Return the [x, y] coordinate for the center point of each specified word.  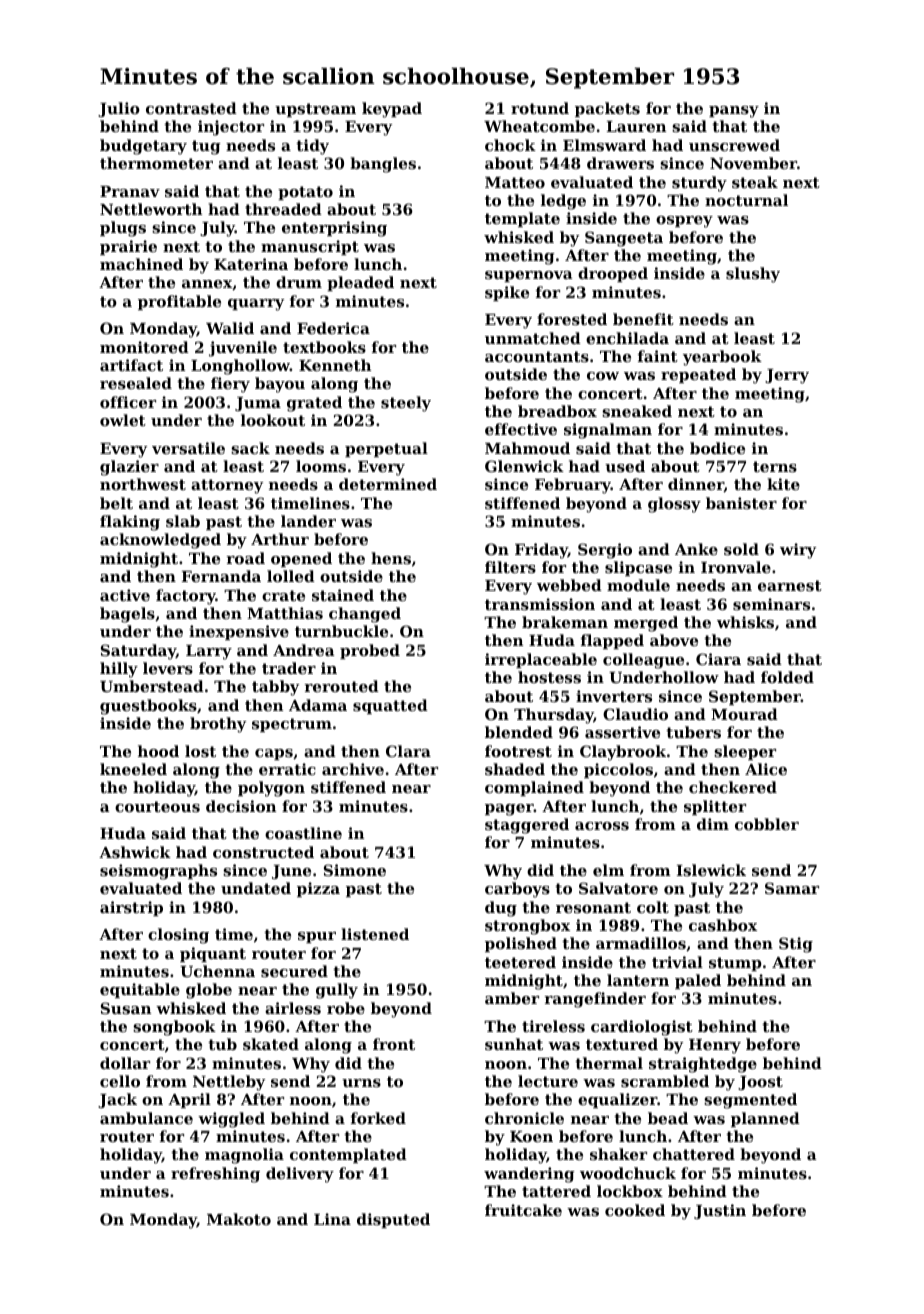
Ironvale [736, 567]
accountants [537, 356]
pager [509, 810]
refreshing [215, 1175]
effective [521, 429]
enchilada [627, 338]
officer [128, 402]
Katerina [251, 264]
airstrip [131, 908]
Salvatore [618, 888]
